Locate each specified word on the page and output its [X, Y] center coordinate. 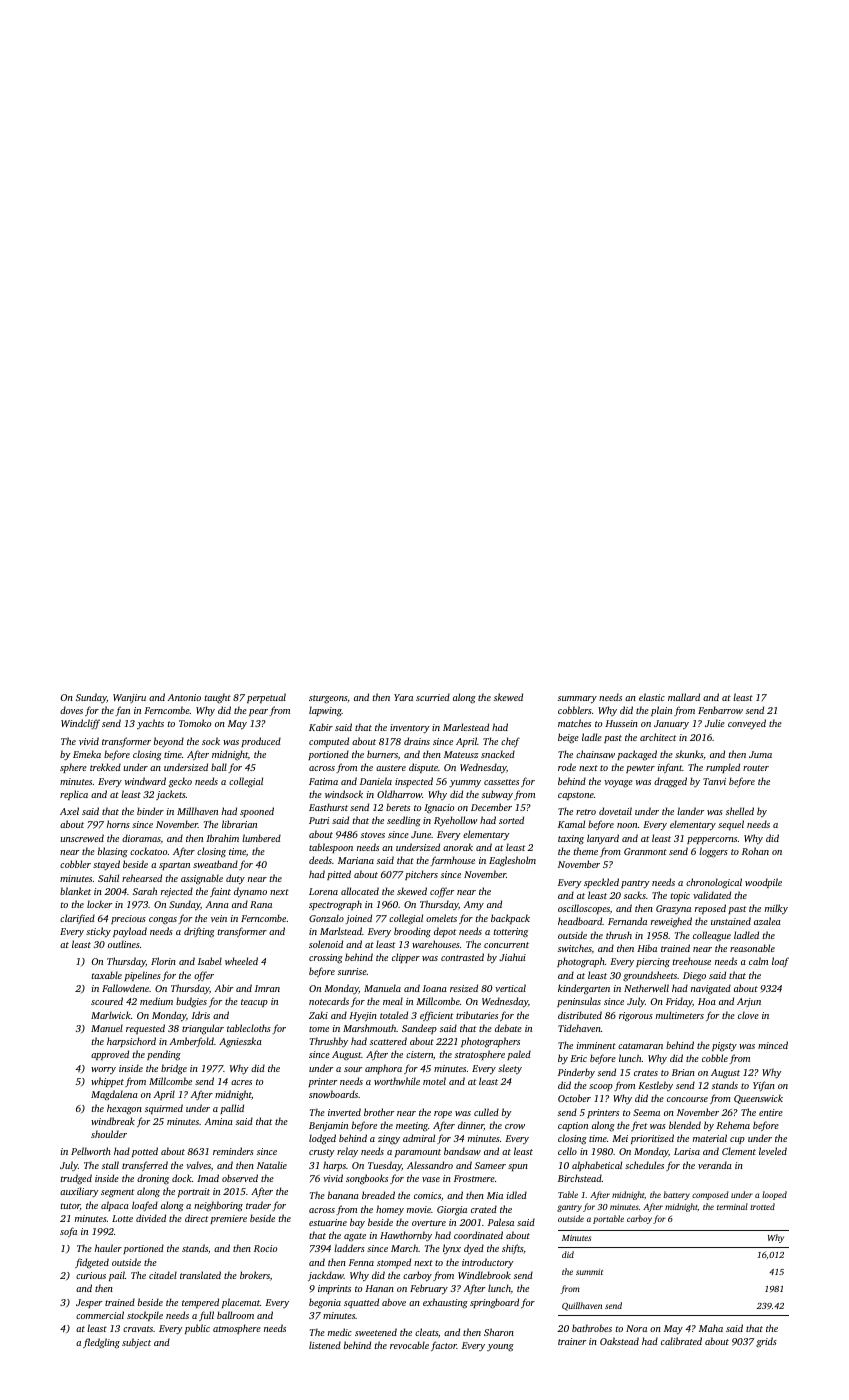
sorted [511, 820]
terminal [732, 1206]
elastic [652, 697]
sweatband [215, 864]
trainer [572, 1341]
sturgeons [328, 699]
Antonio [184, 697]
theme [586, 851]
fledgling [101, 1343]
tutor [70, 1207]
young [500, 1348]
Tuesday [385, 1166]
